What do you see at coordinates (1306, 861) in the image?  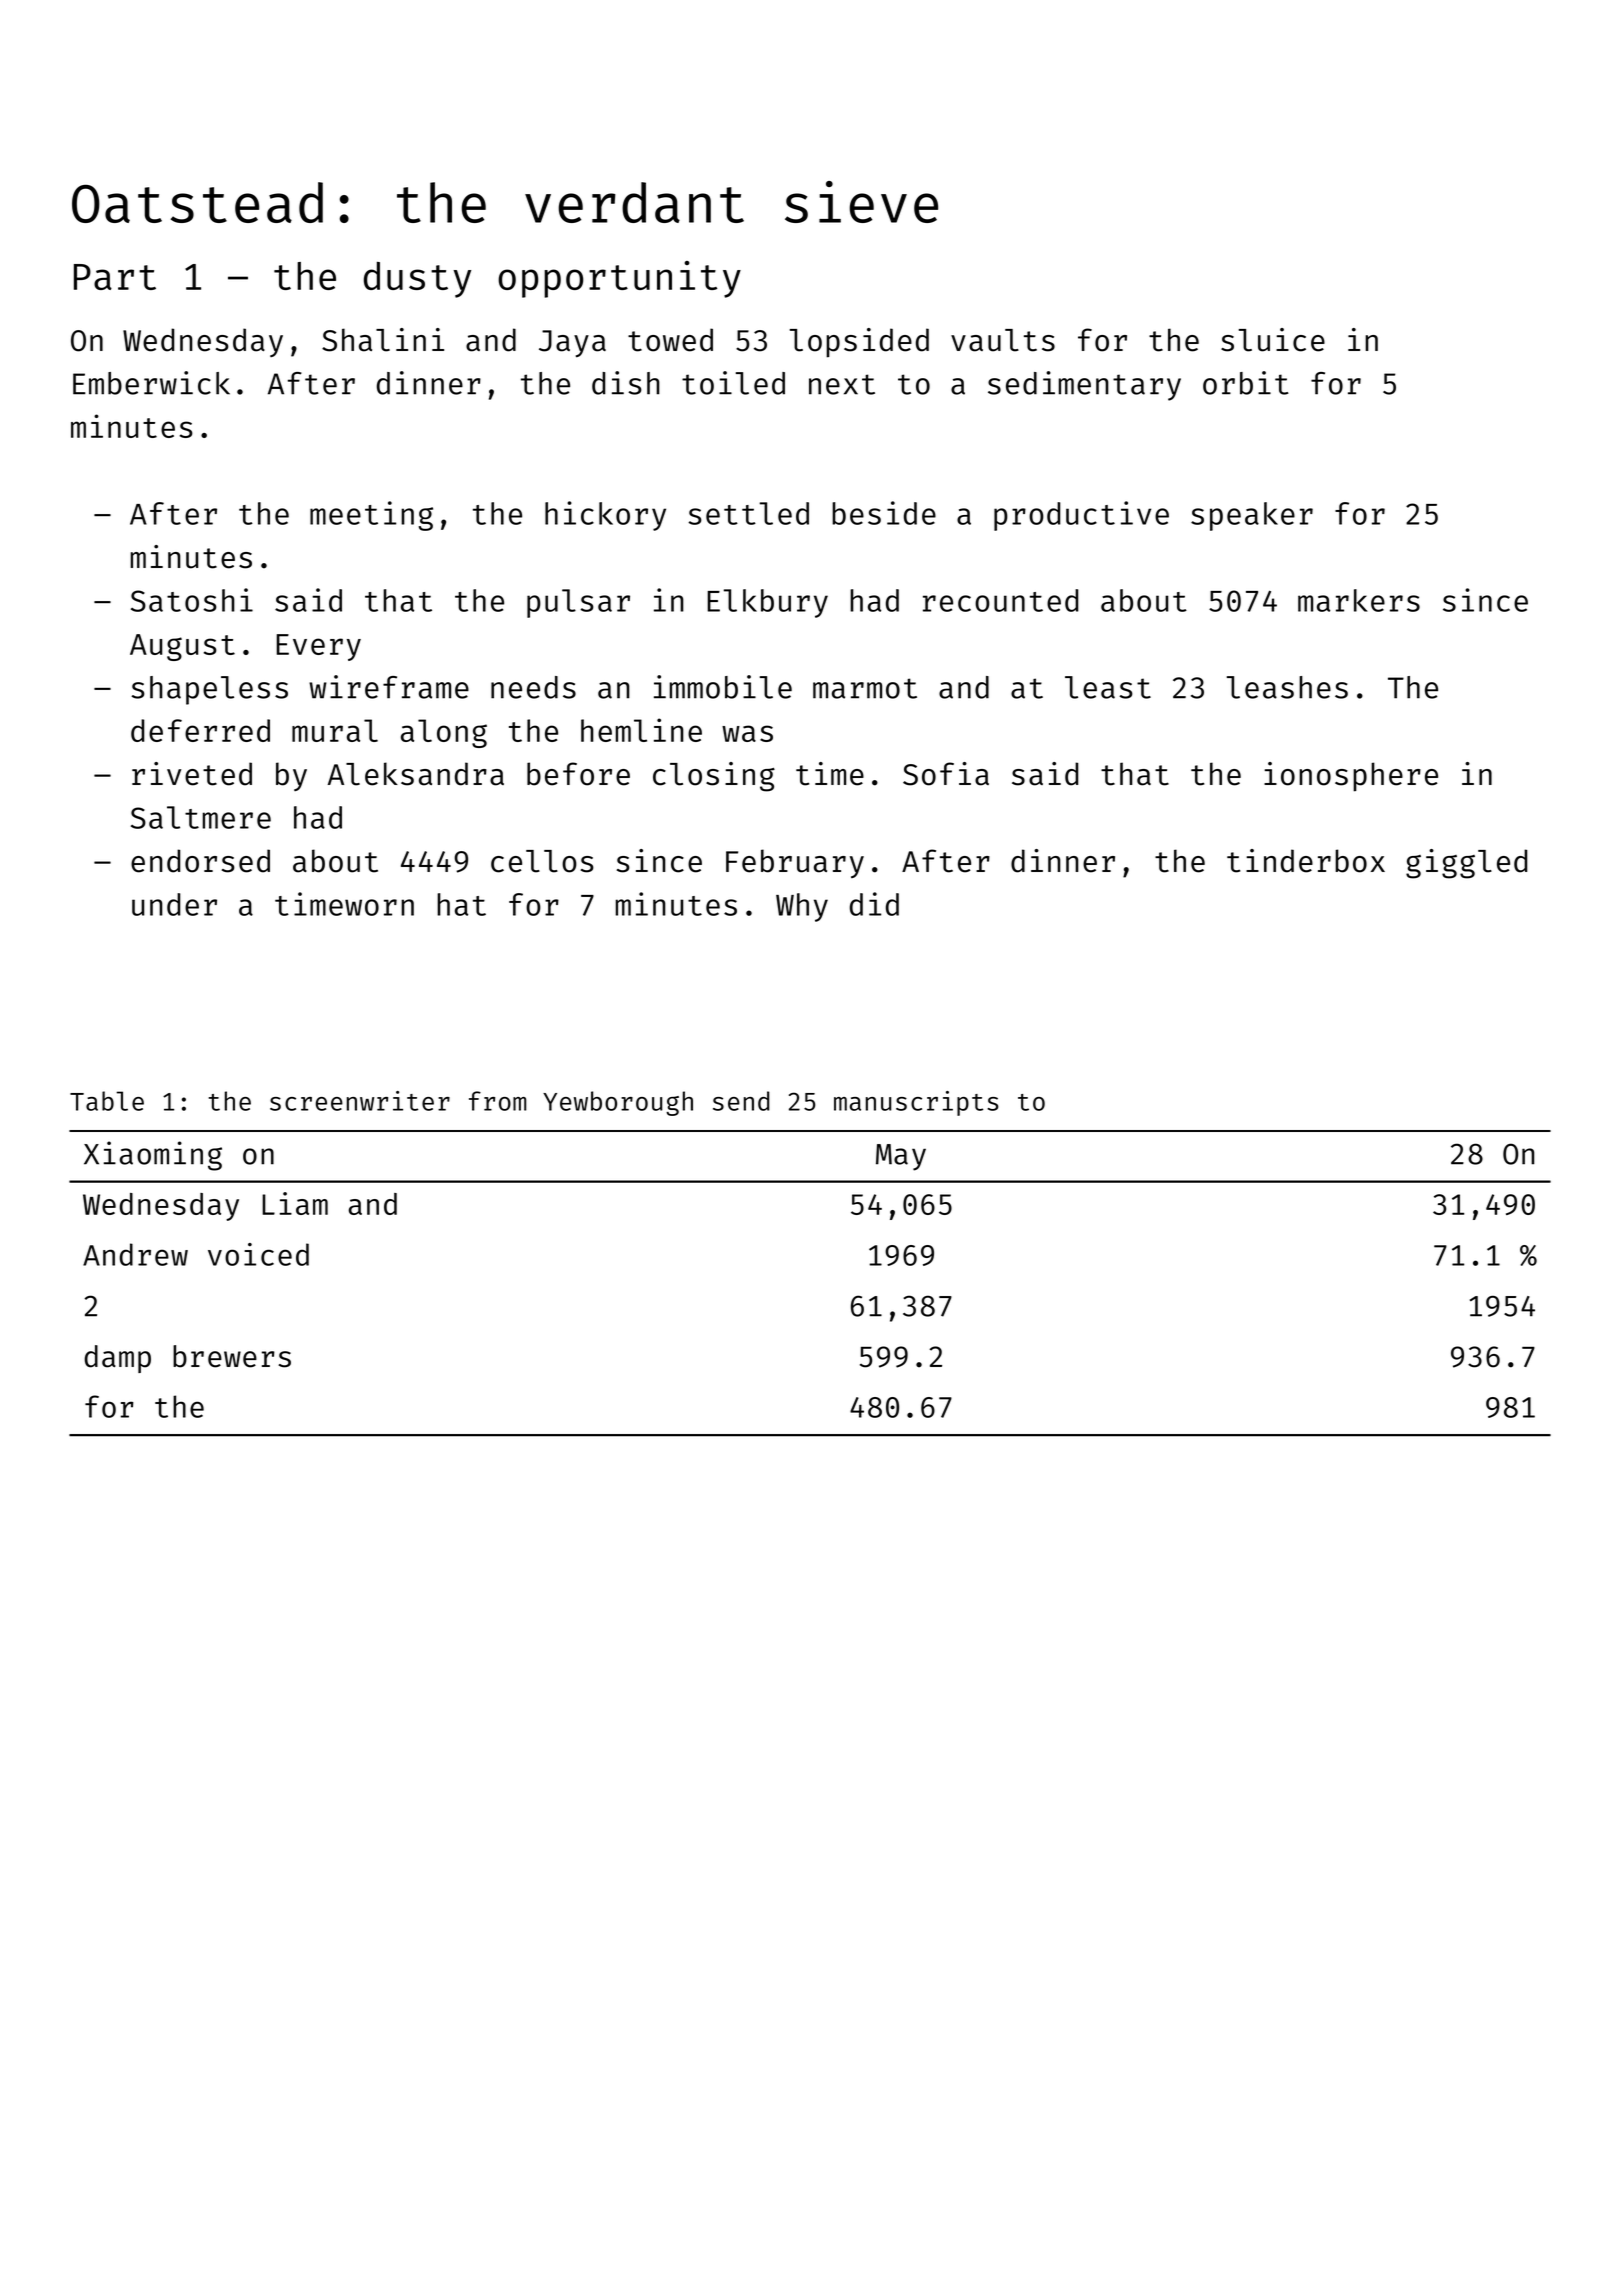 I see `tinderbox` at bounding box center [1306, 861].
